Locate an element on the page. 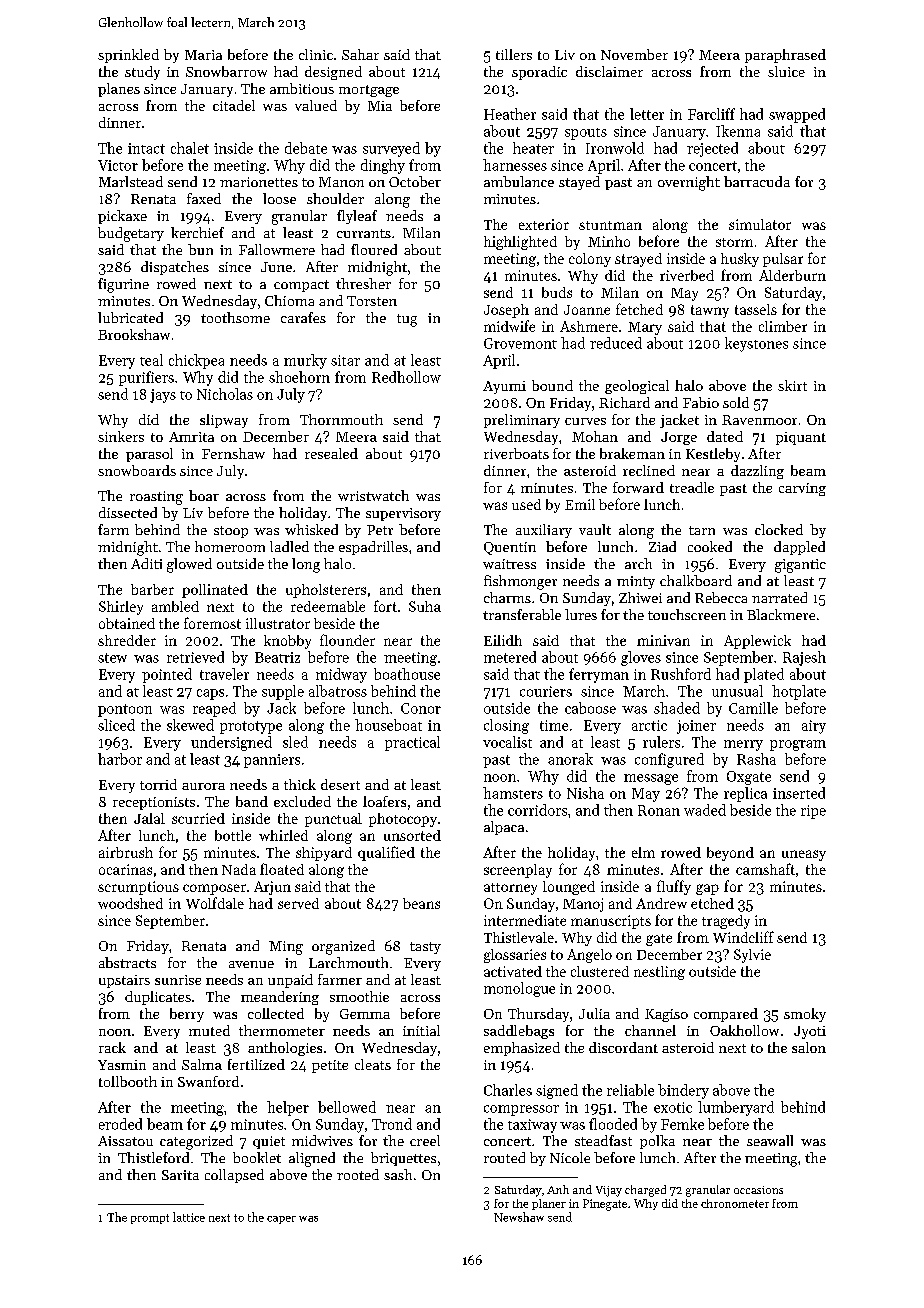 This image has width=924, height=1308. Blackmere is located at coordinates (781, 614).
